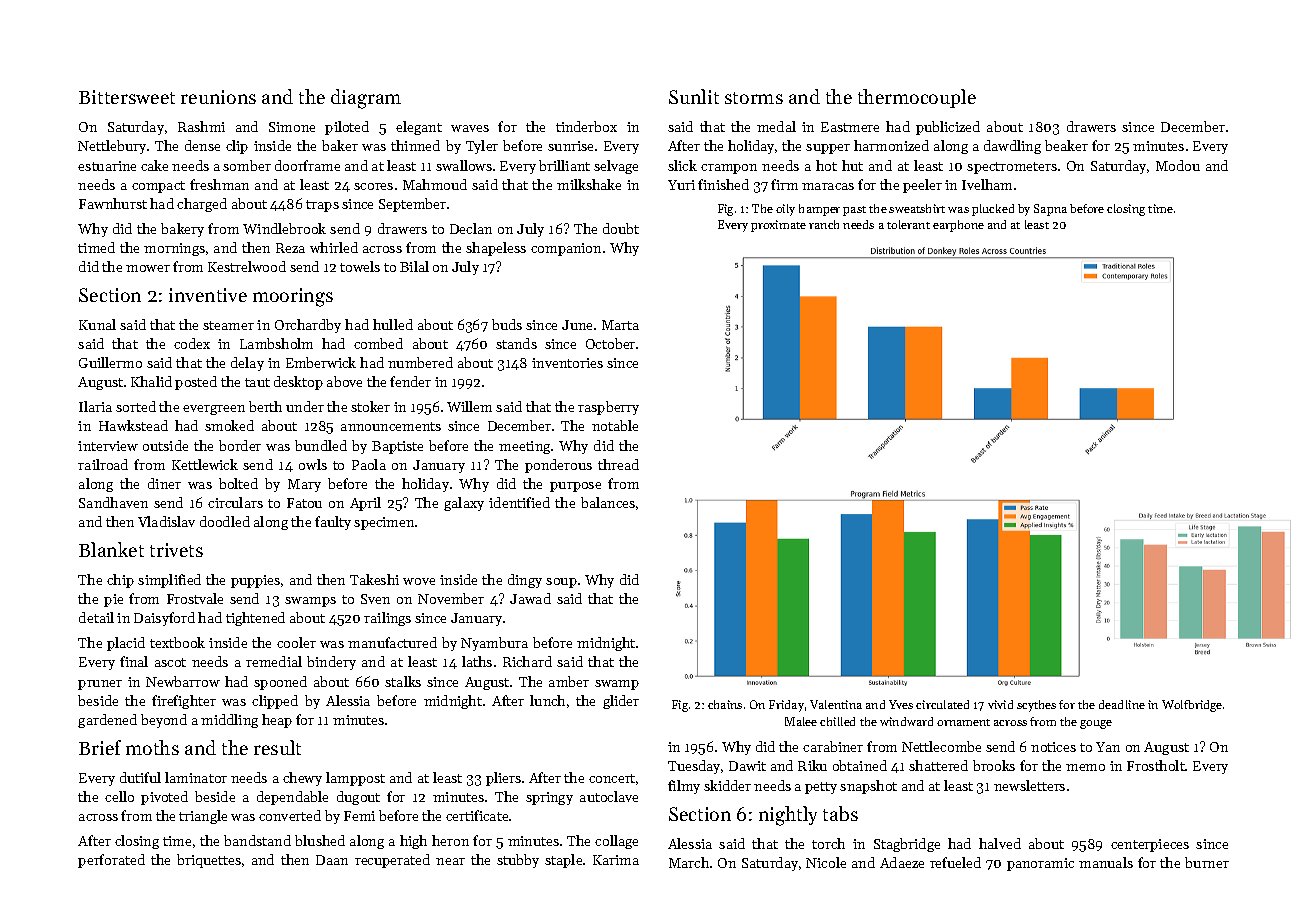  I want to click on soup, so click(561, 583).
